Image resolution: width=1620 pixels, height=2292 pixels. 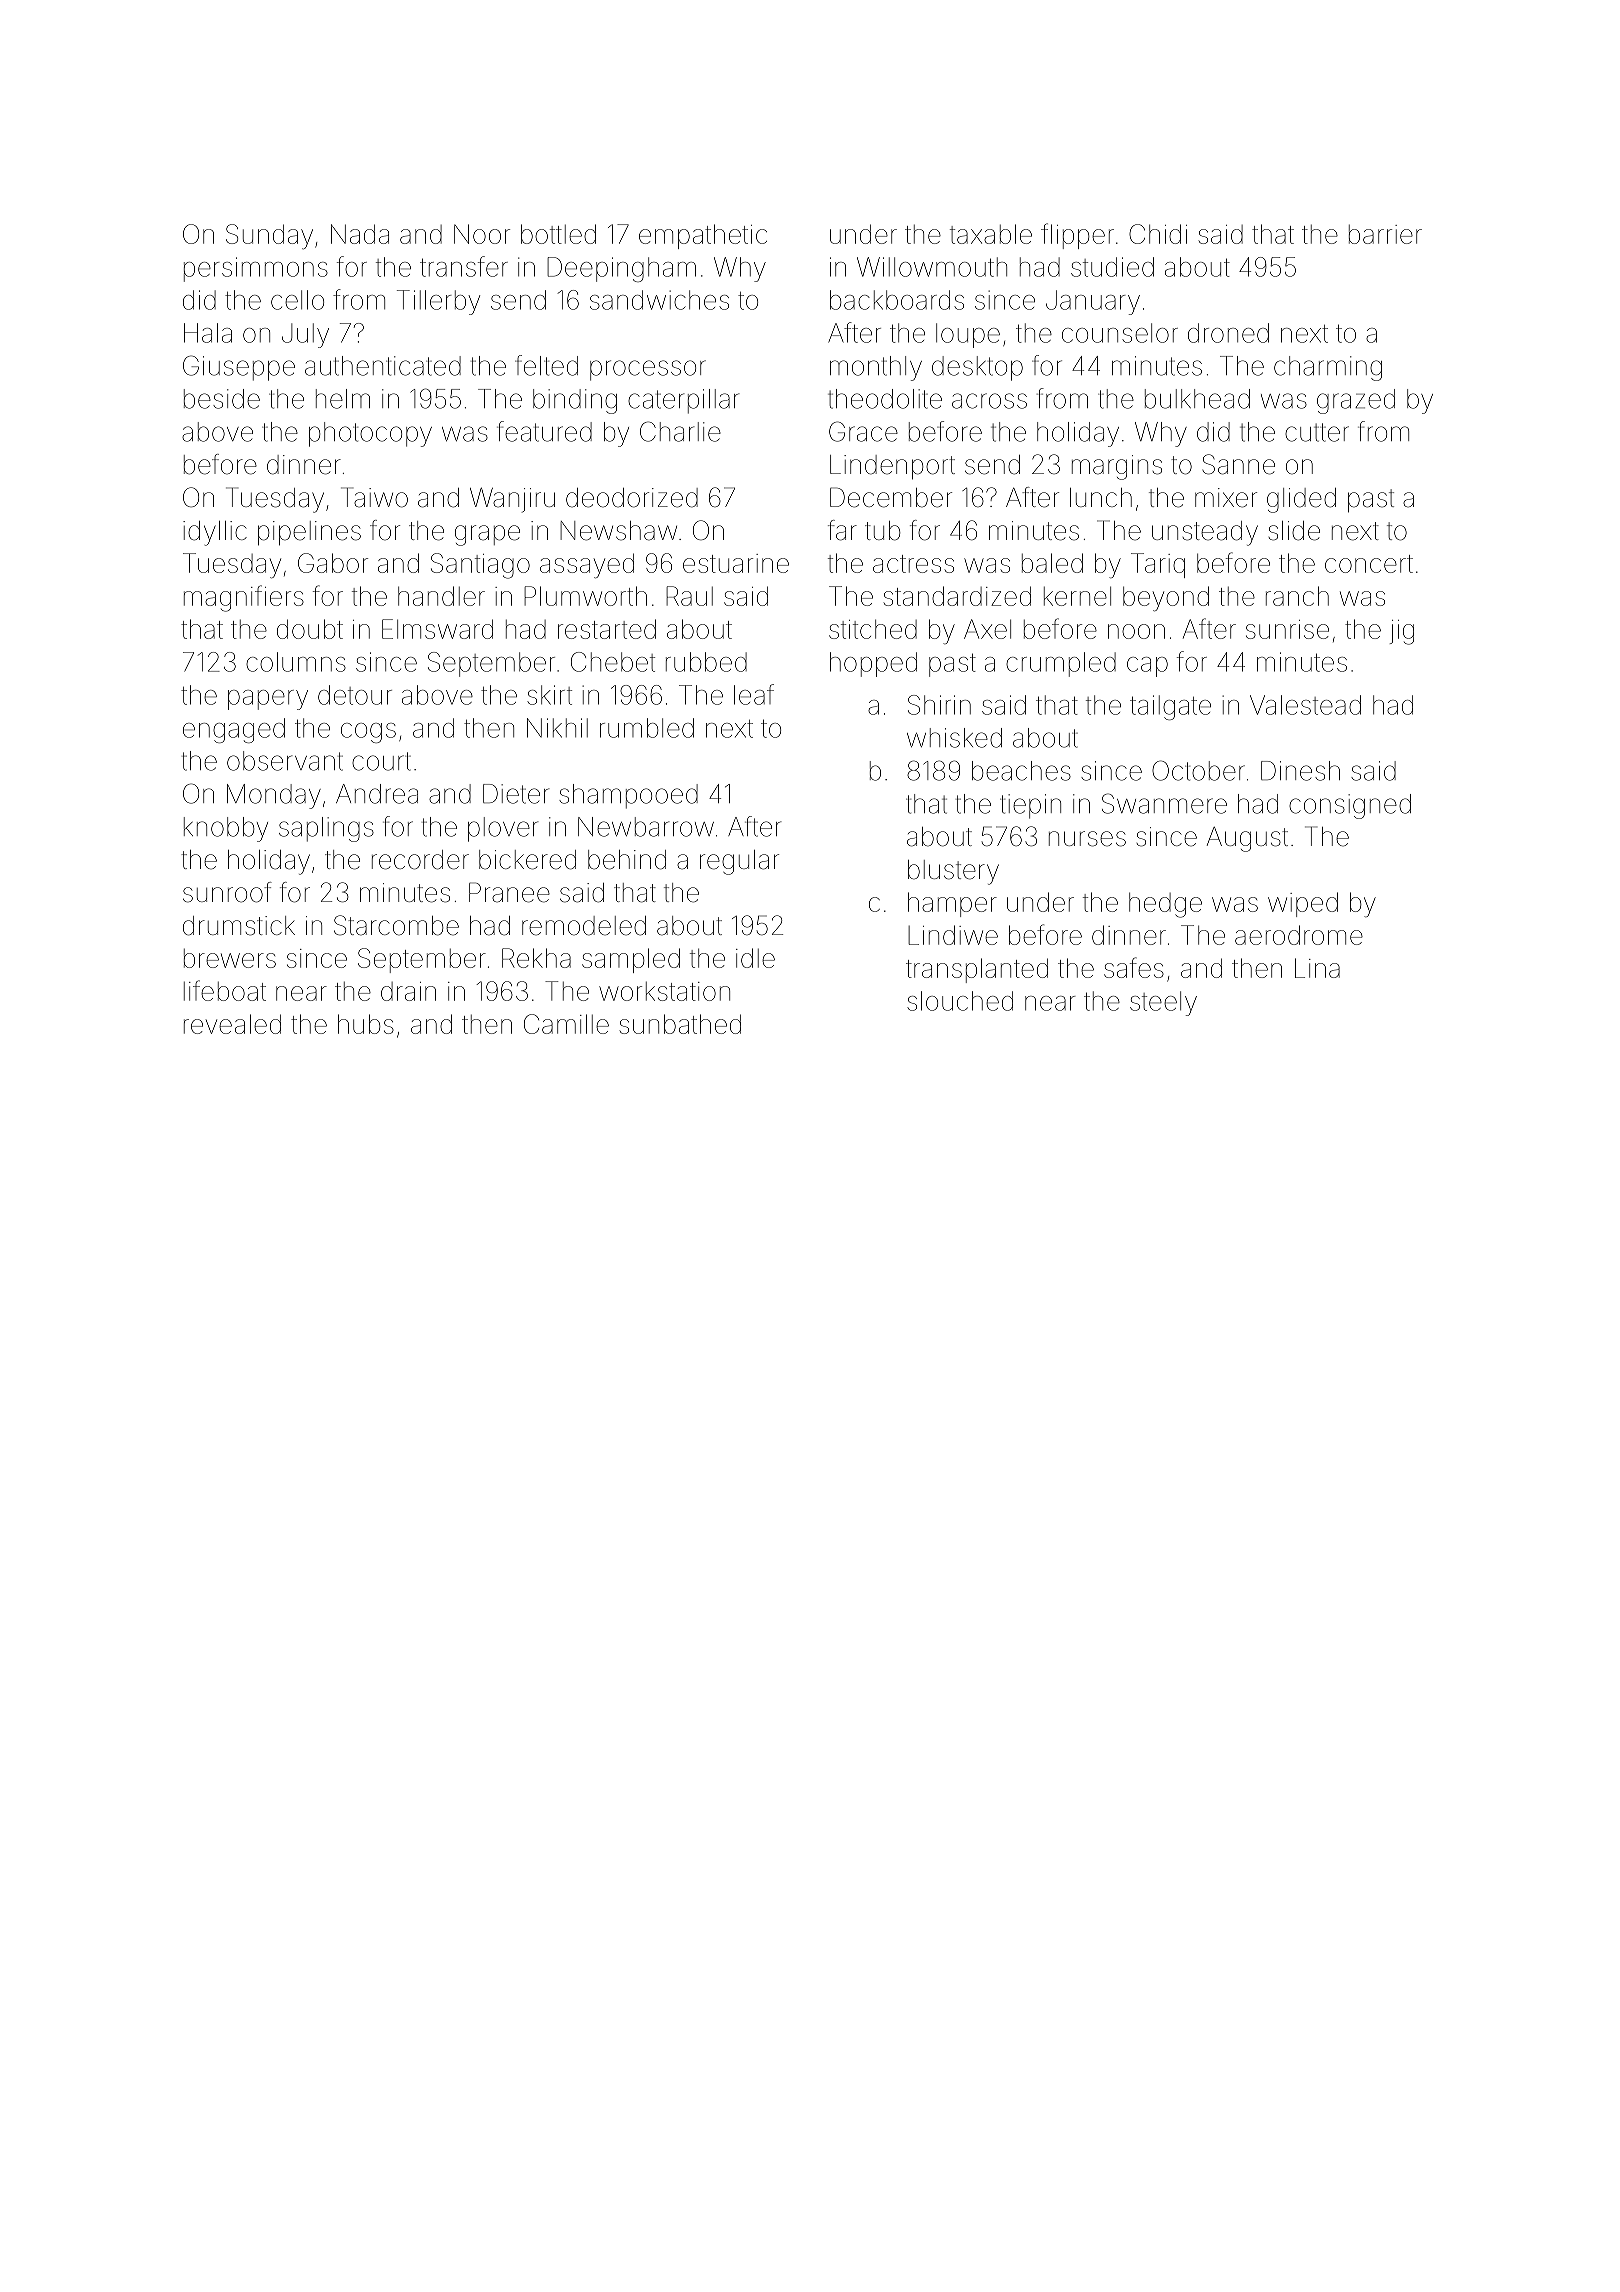 I want to click on Gabor, so click(x=333, y=563).
